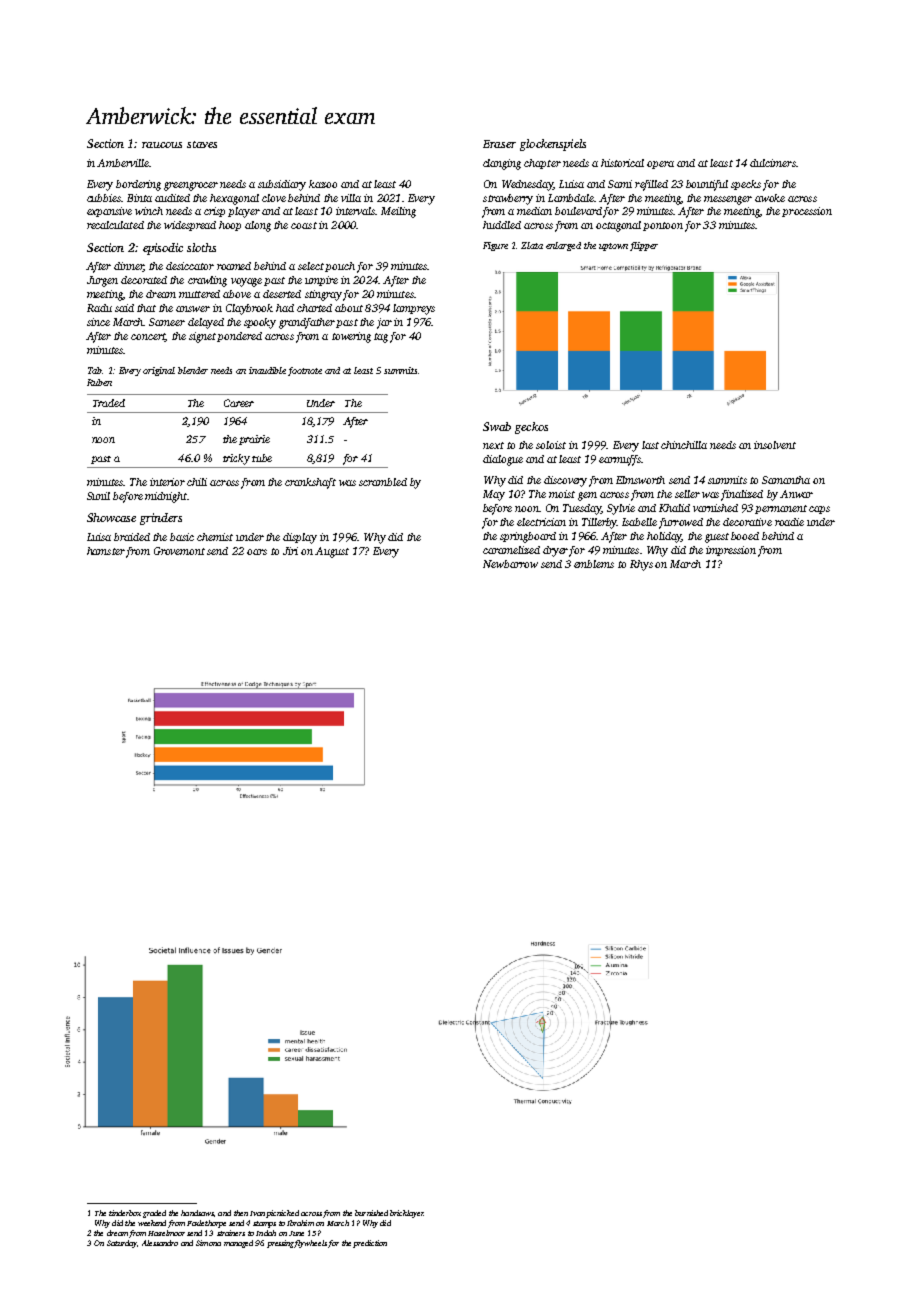 Image resolution: width=924 pixels, height=1308 pixels. What do you see at coordinates (660, 165) in the image?
I see `opera` at bounding box center [660, 165].
